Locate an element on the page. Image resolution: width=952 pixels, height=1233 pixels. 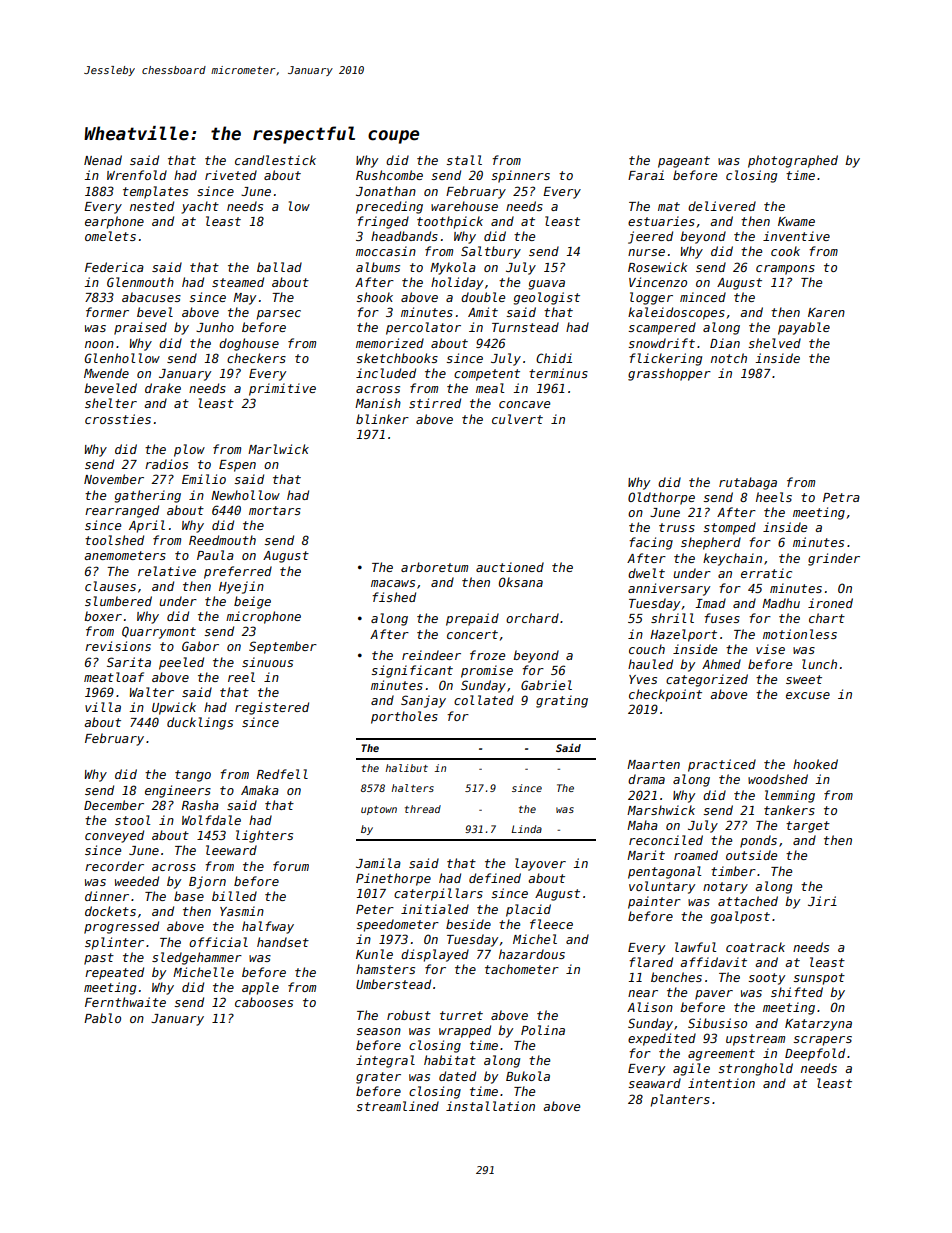
tango is located at coordinates (193, 776).
